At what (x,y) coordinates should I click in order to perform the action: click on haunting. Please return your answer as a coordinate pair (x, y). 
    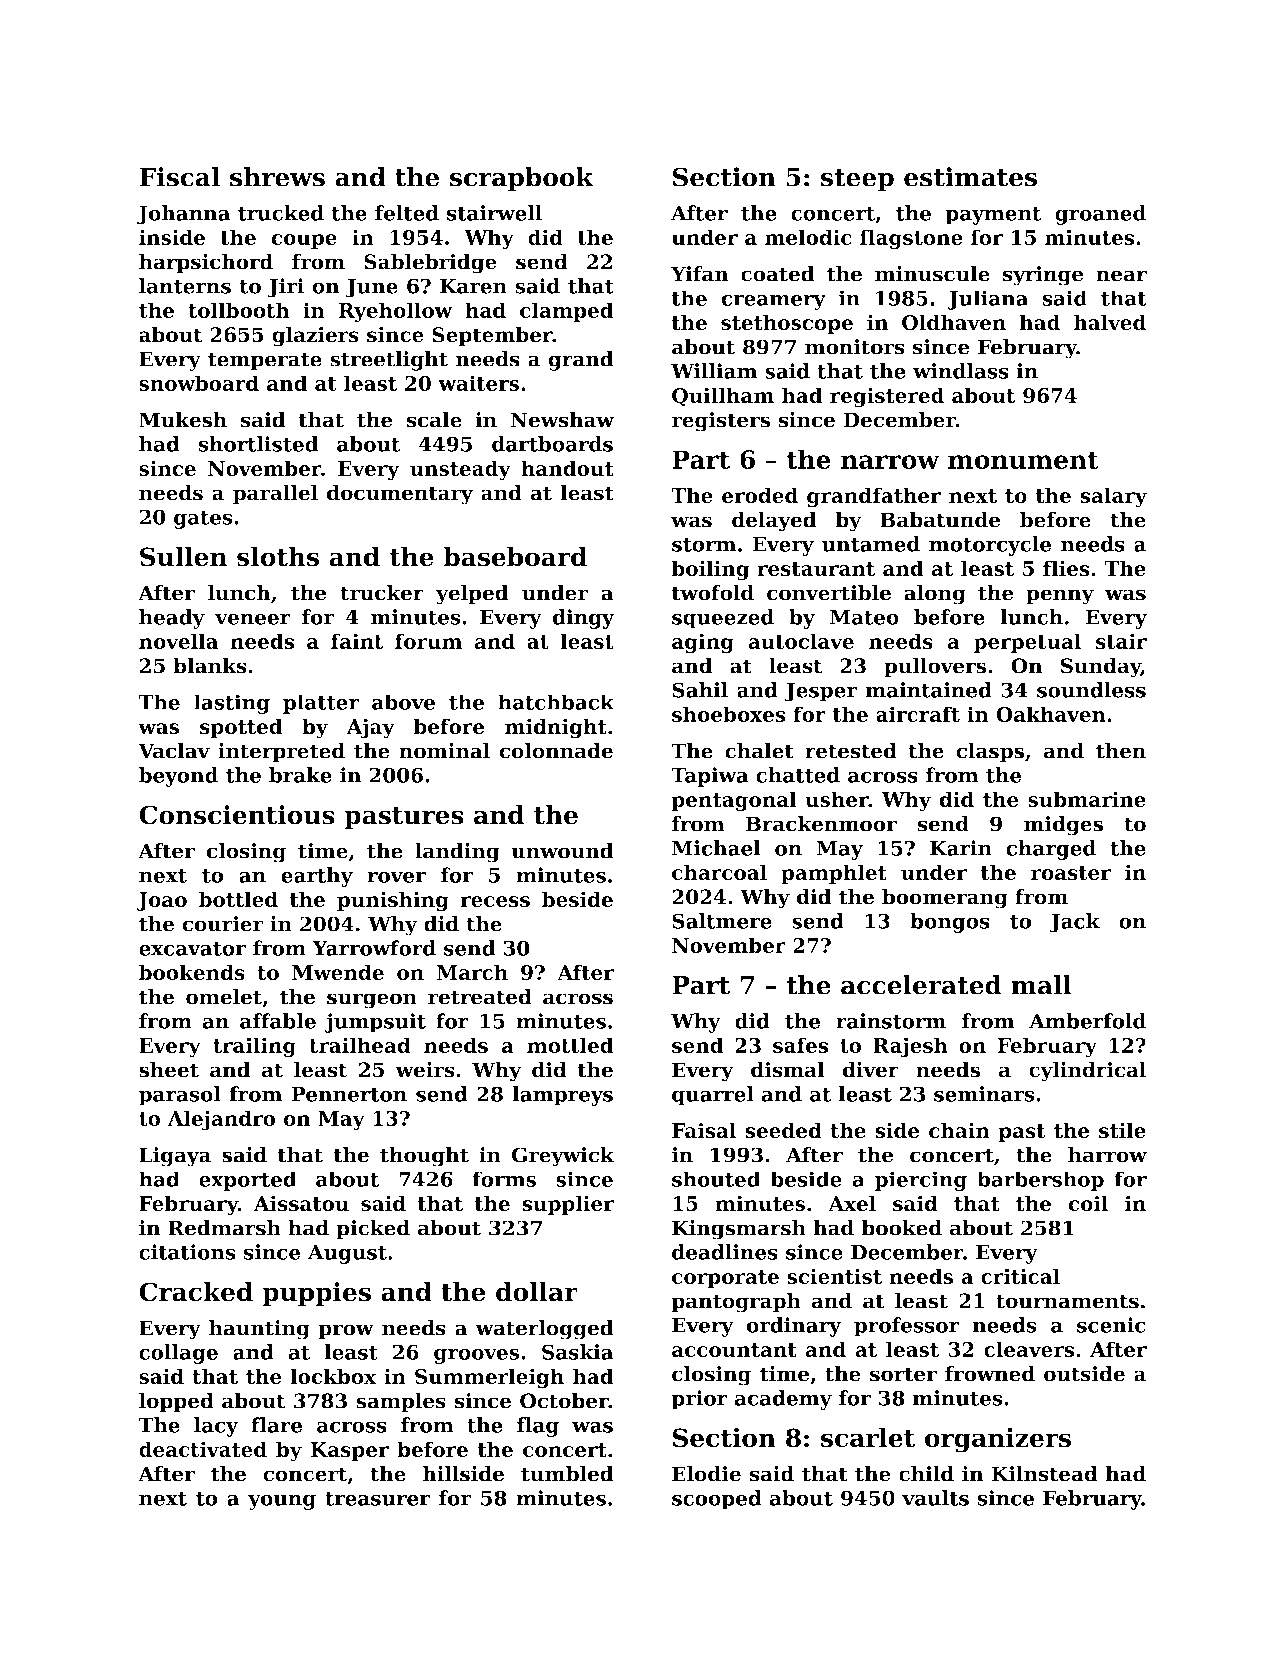
    Looking at the image, I should click on (259, 1330).
